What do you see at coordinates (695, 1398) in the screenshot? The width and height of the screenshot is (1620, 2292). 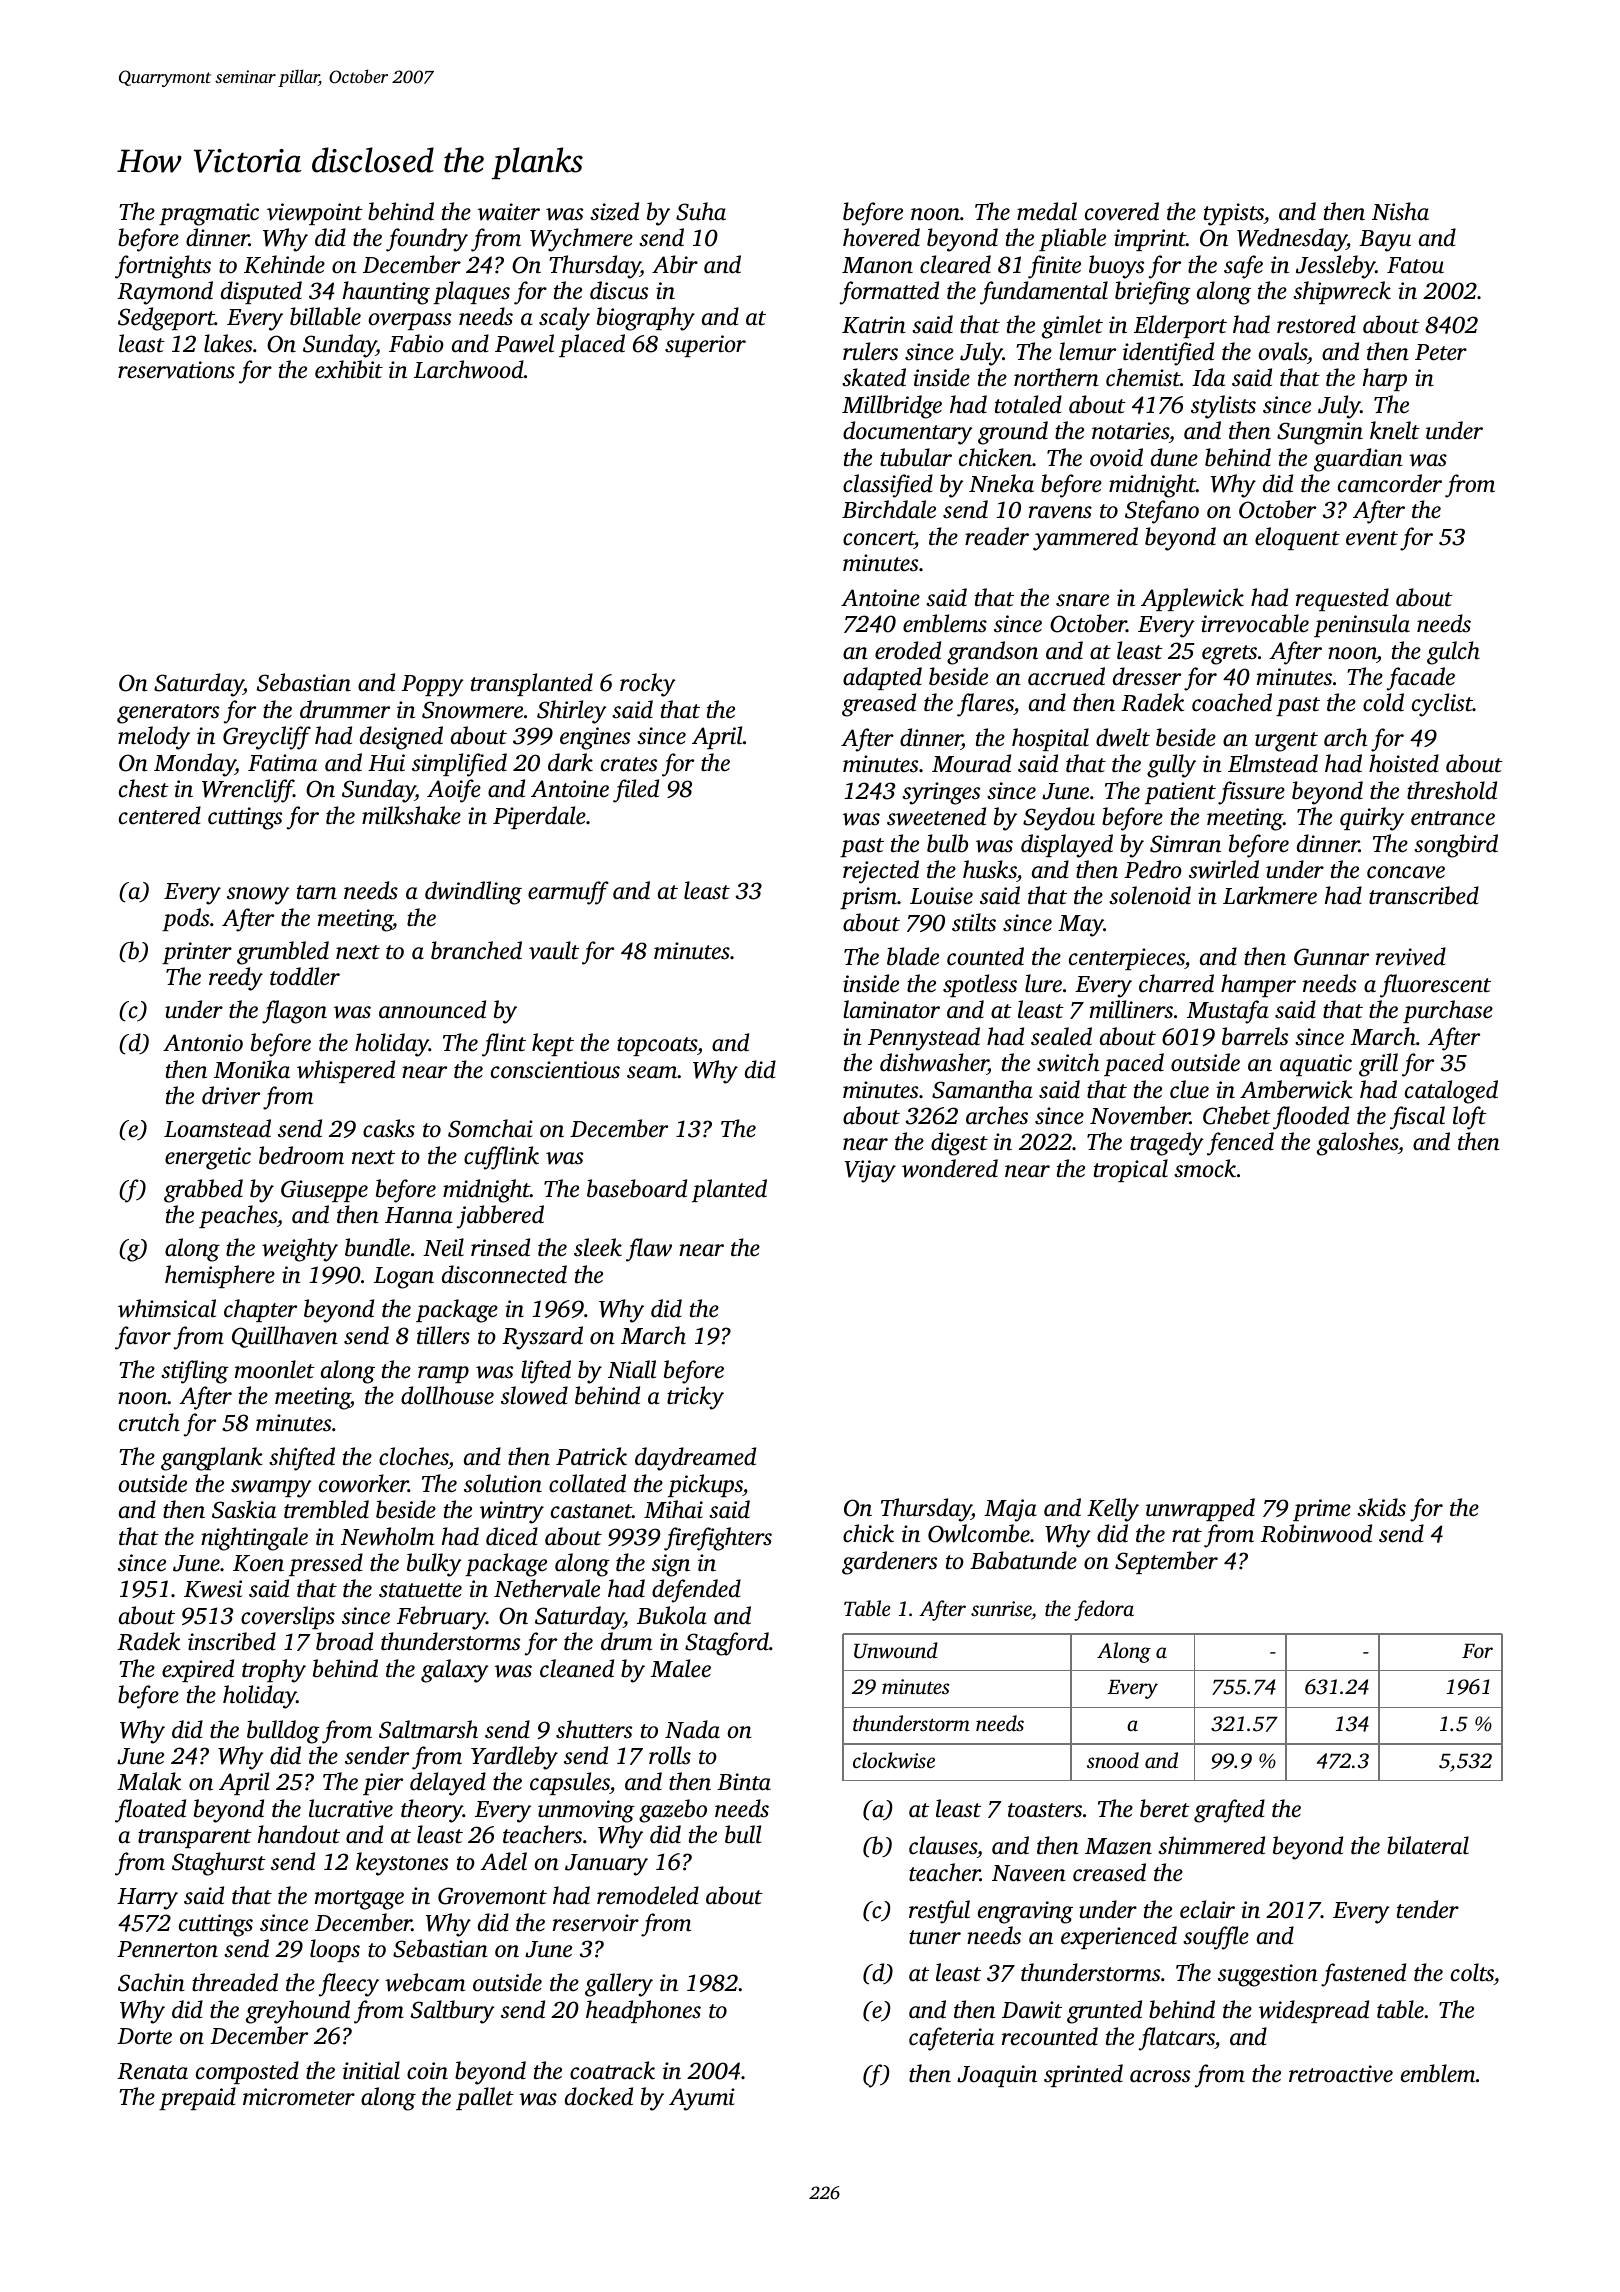 I see `tricky` at bounding box center [695, 1398].
